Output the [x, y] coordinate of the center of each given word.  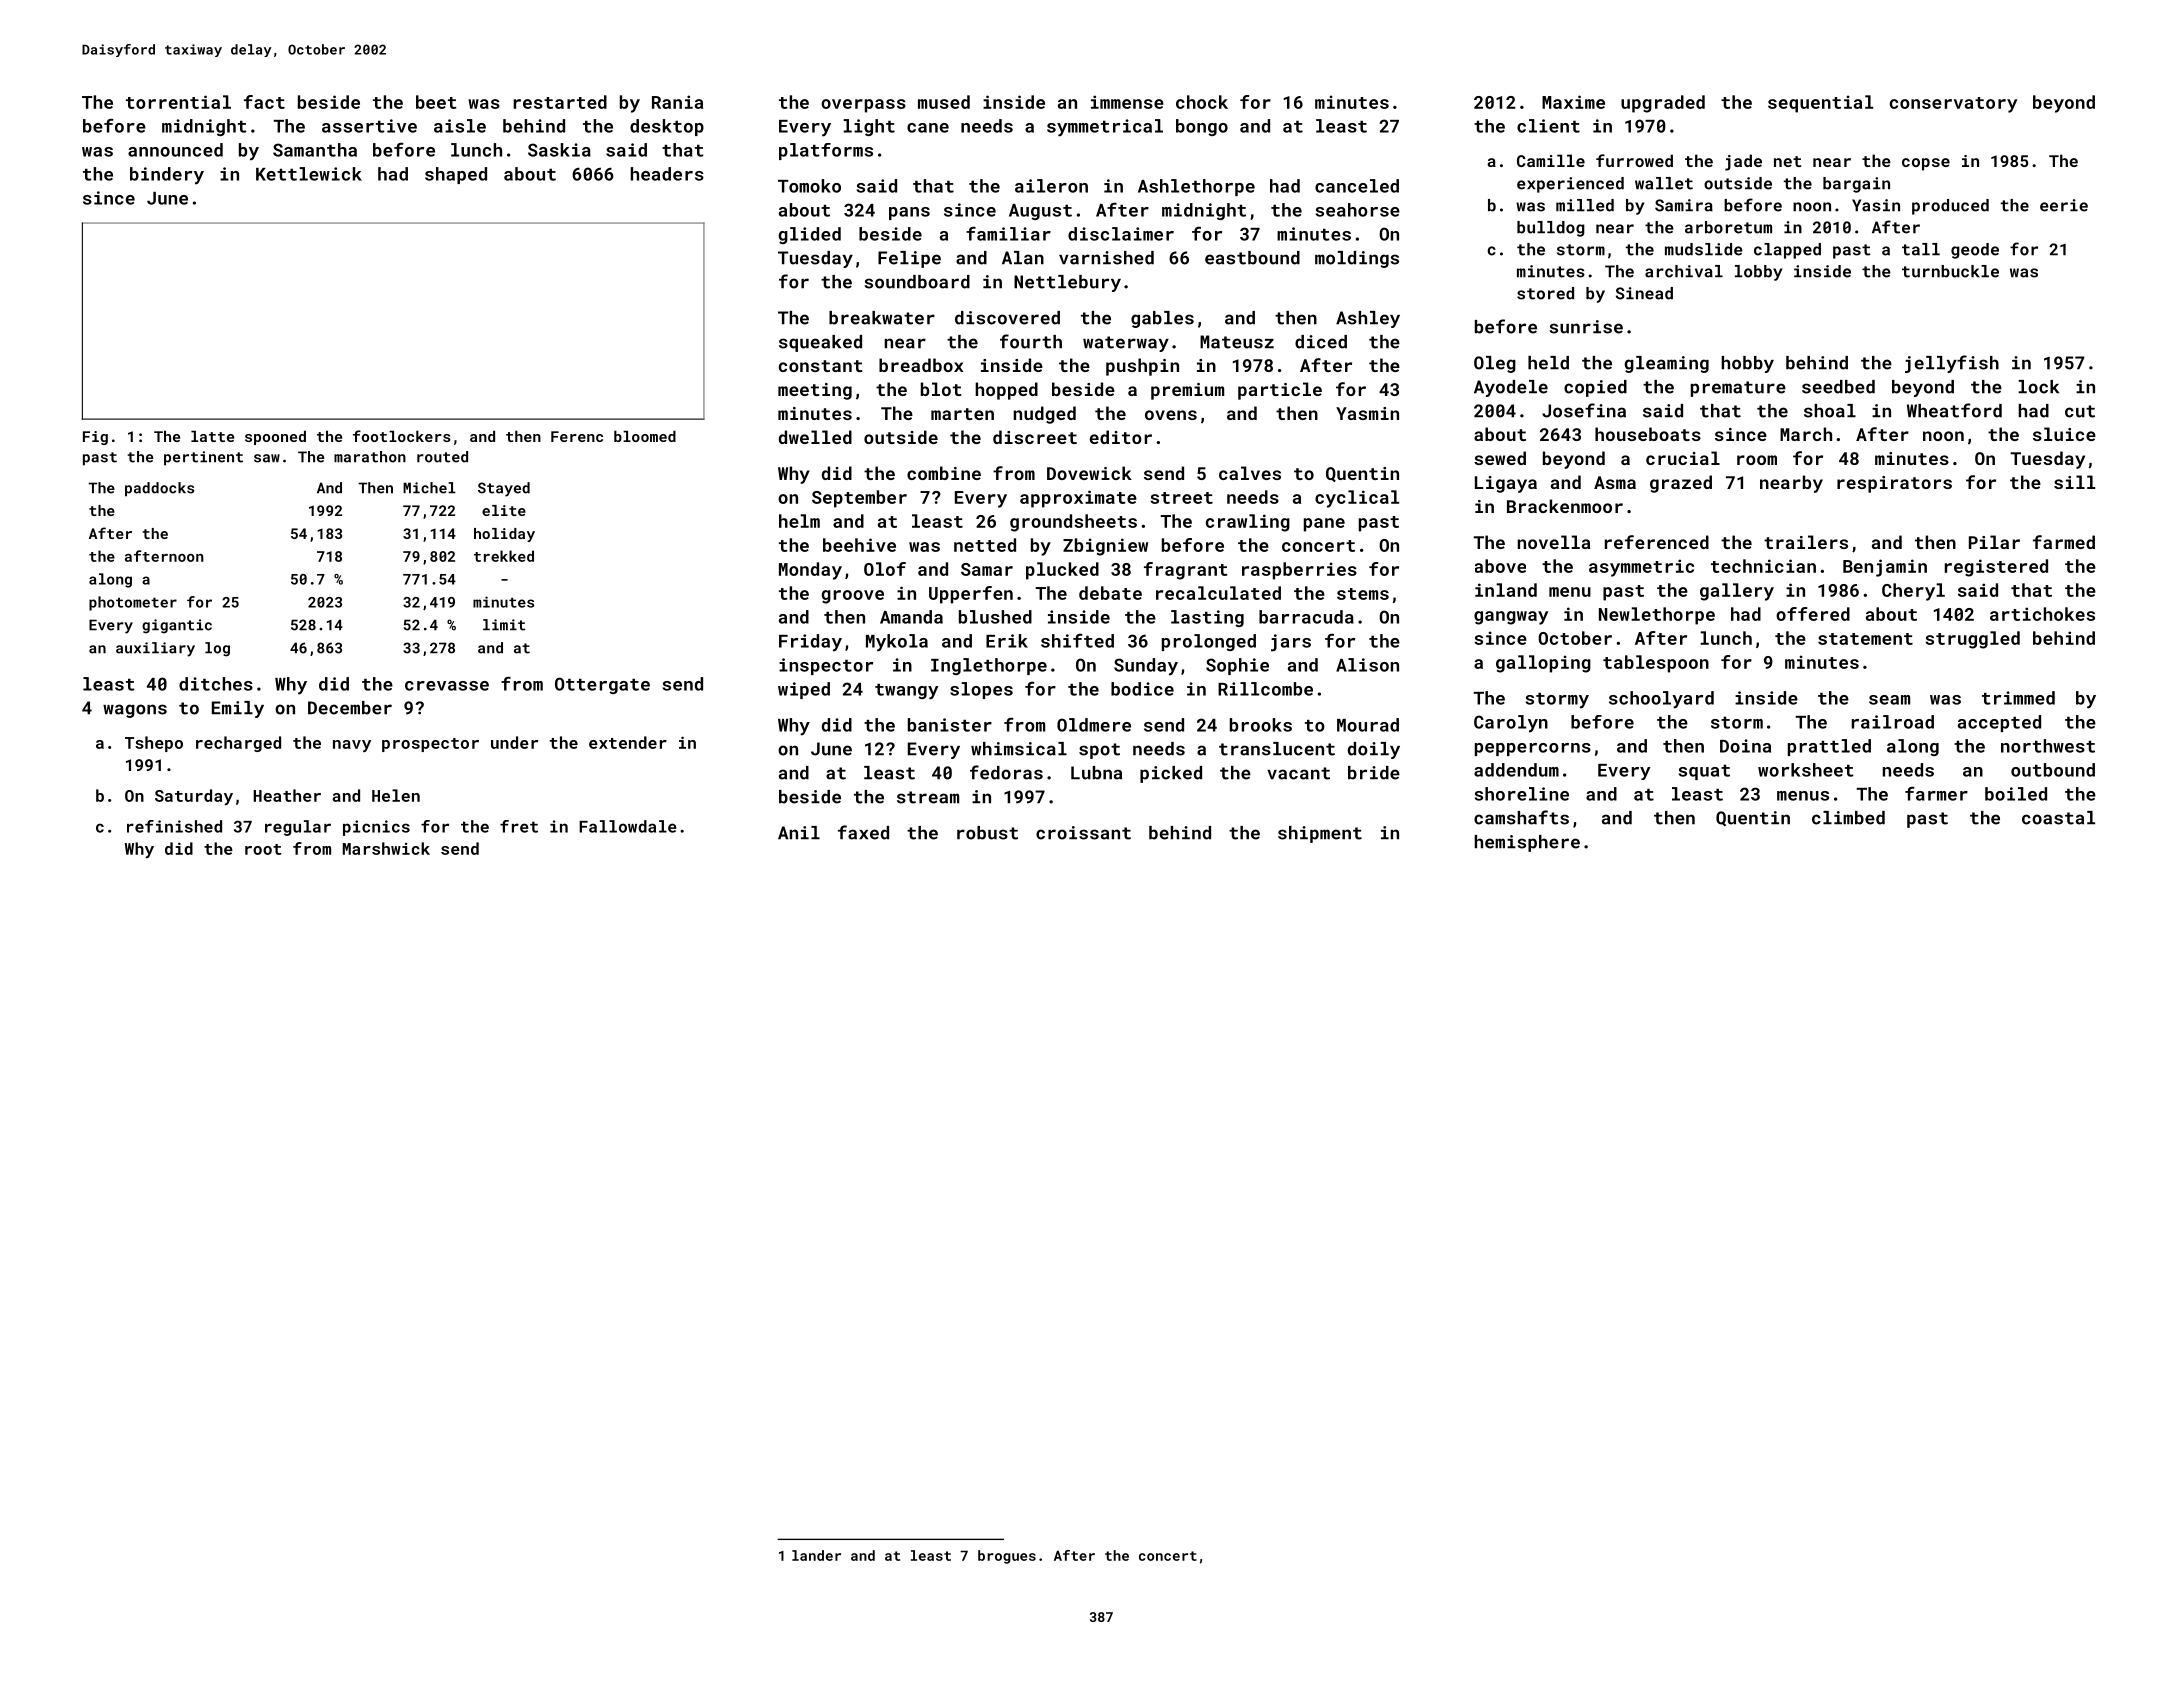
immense [1127, 102]
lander [816, 1555]
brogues [1007, 1557]
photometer [133, 603]
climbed [1848, 818]
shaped [456, 175]
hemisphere [1527, 843]
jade [1743, 162]
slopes [981, 690]
